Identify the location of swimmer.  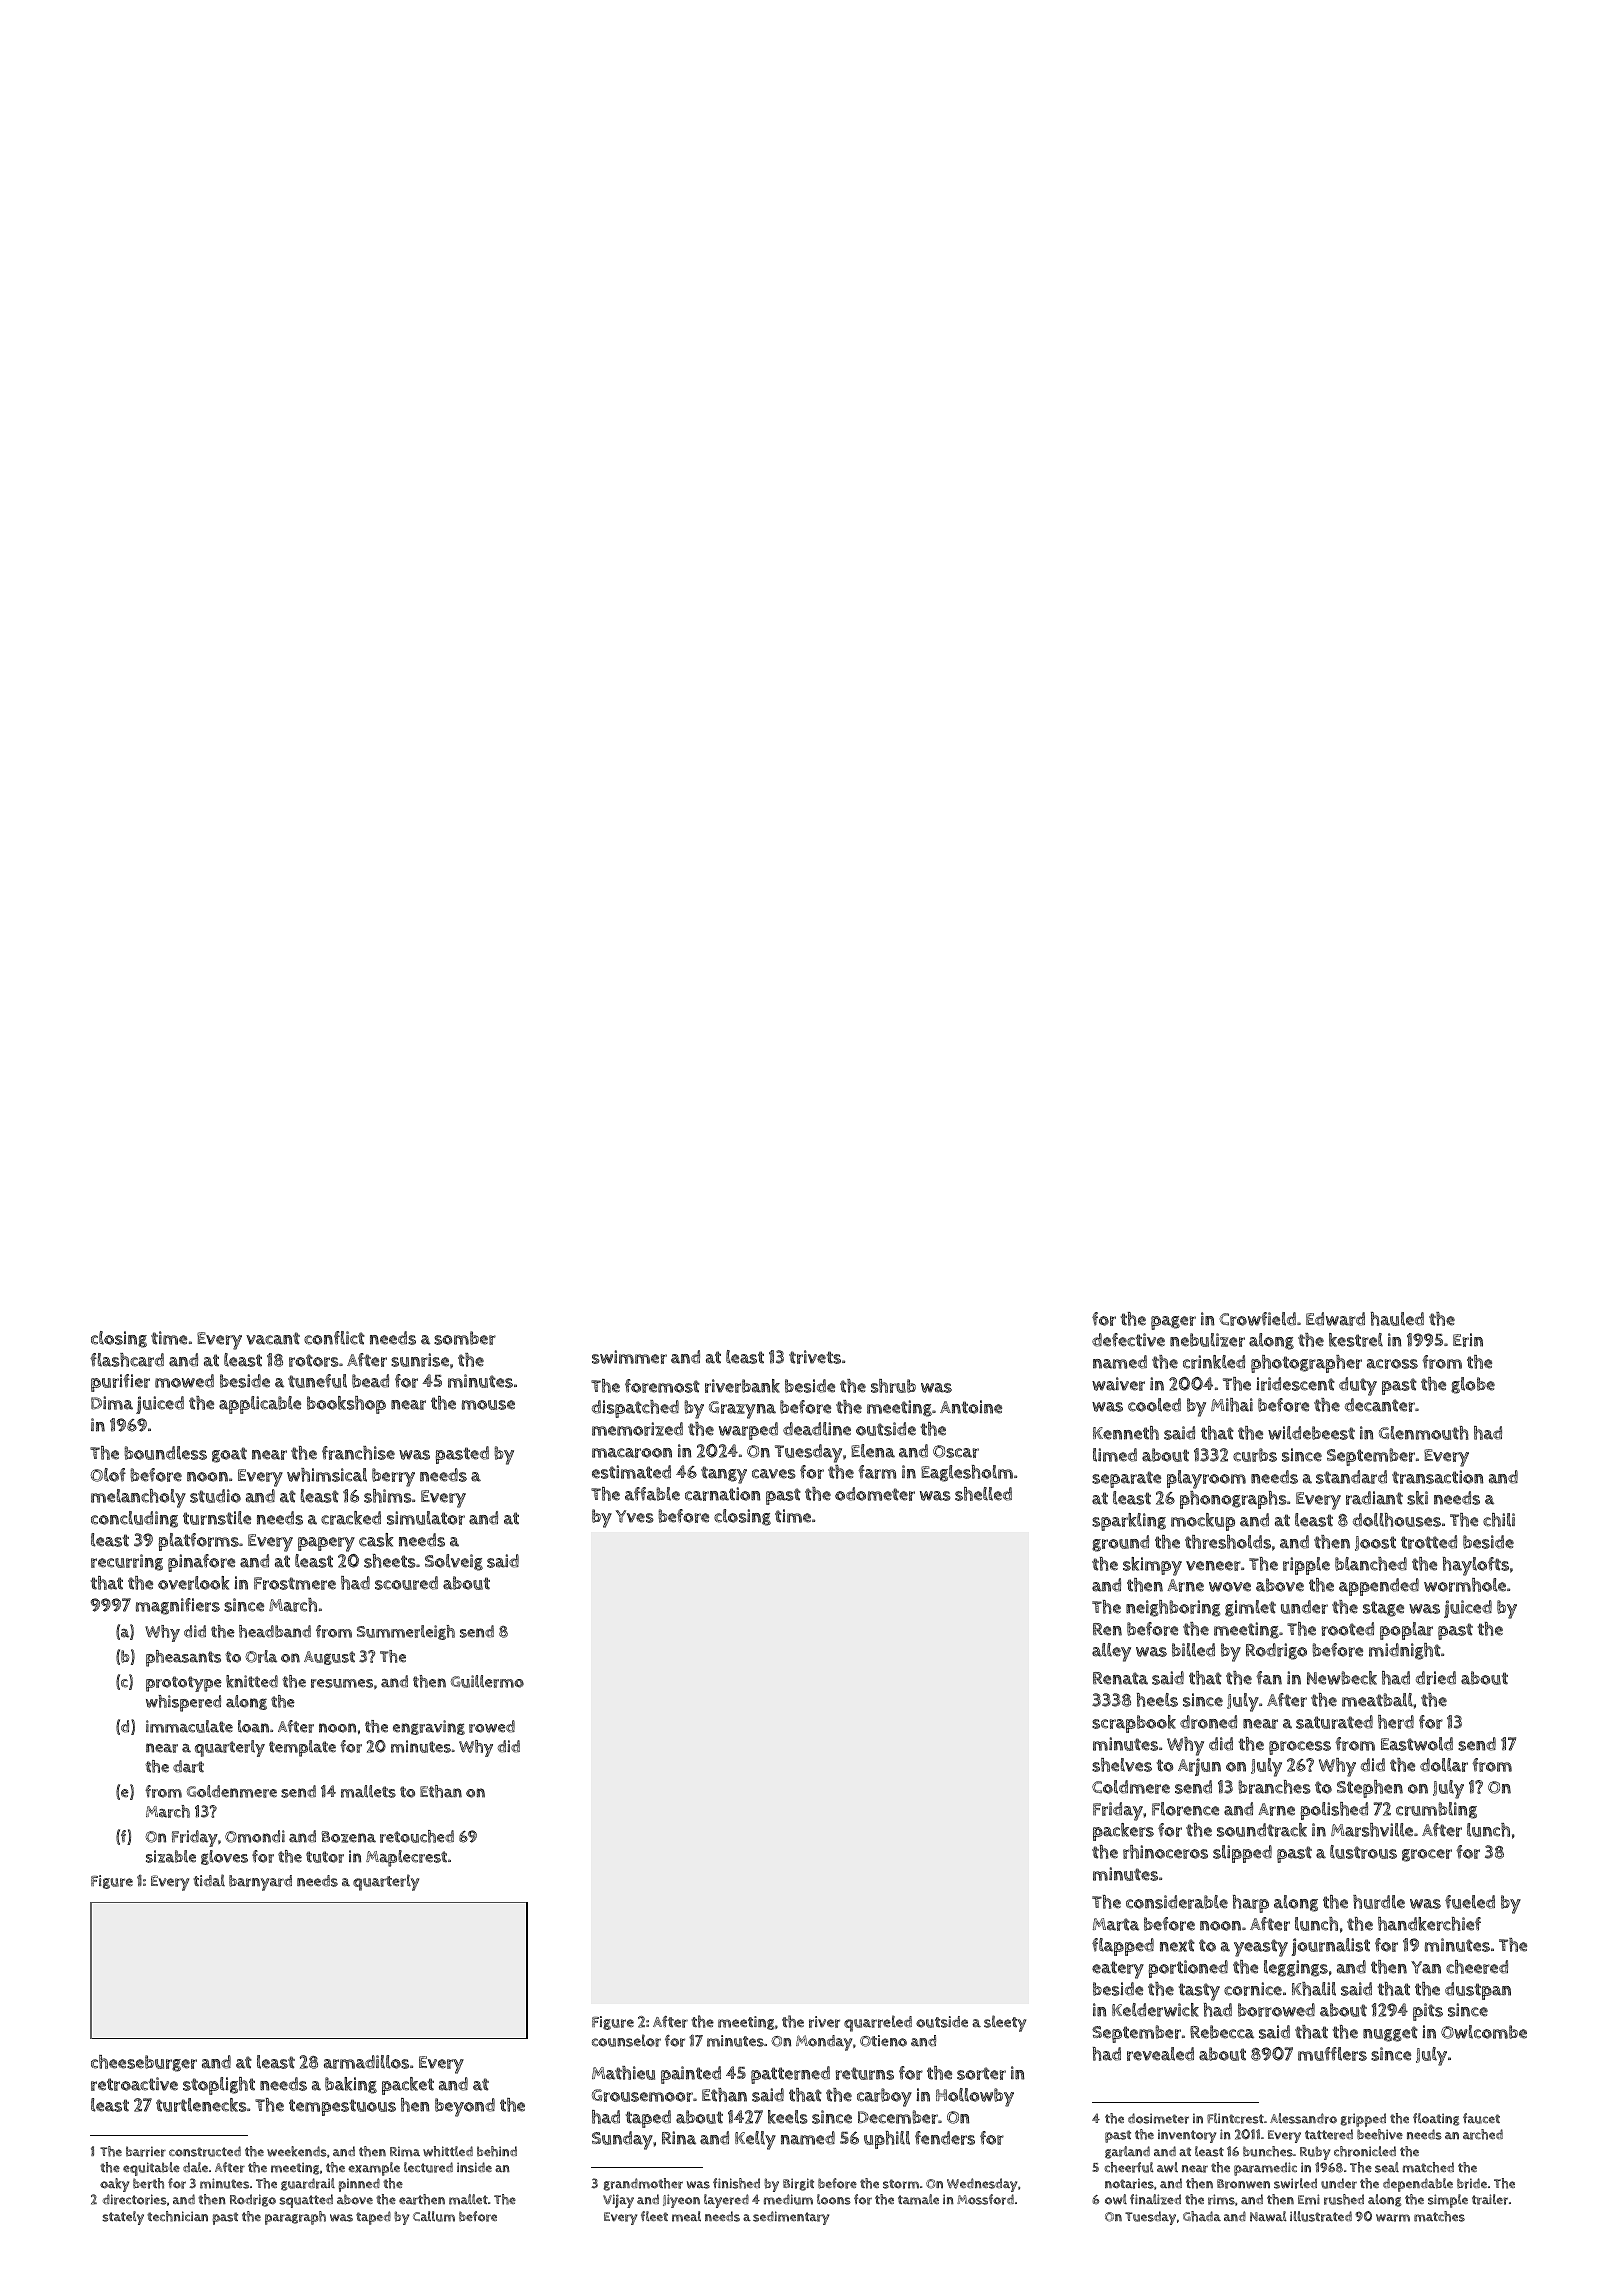
(629, 1357).
